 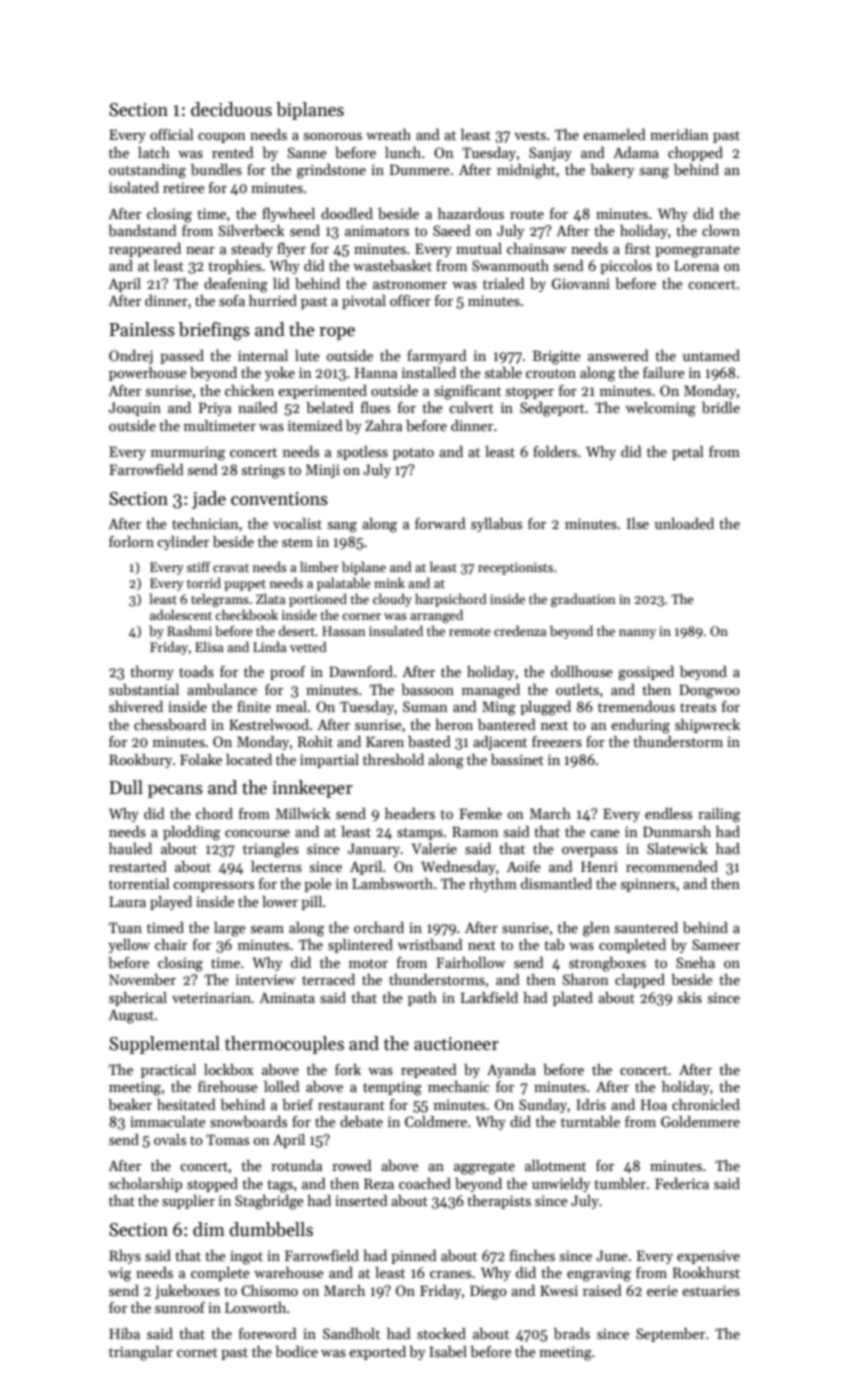 I want to click on enameled, so click(x=614, y=134).
